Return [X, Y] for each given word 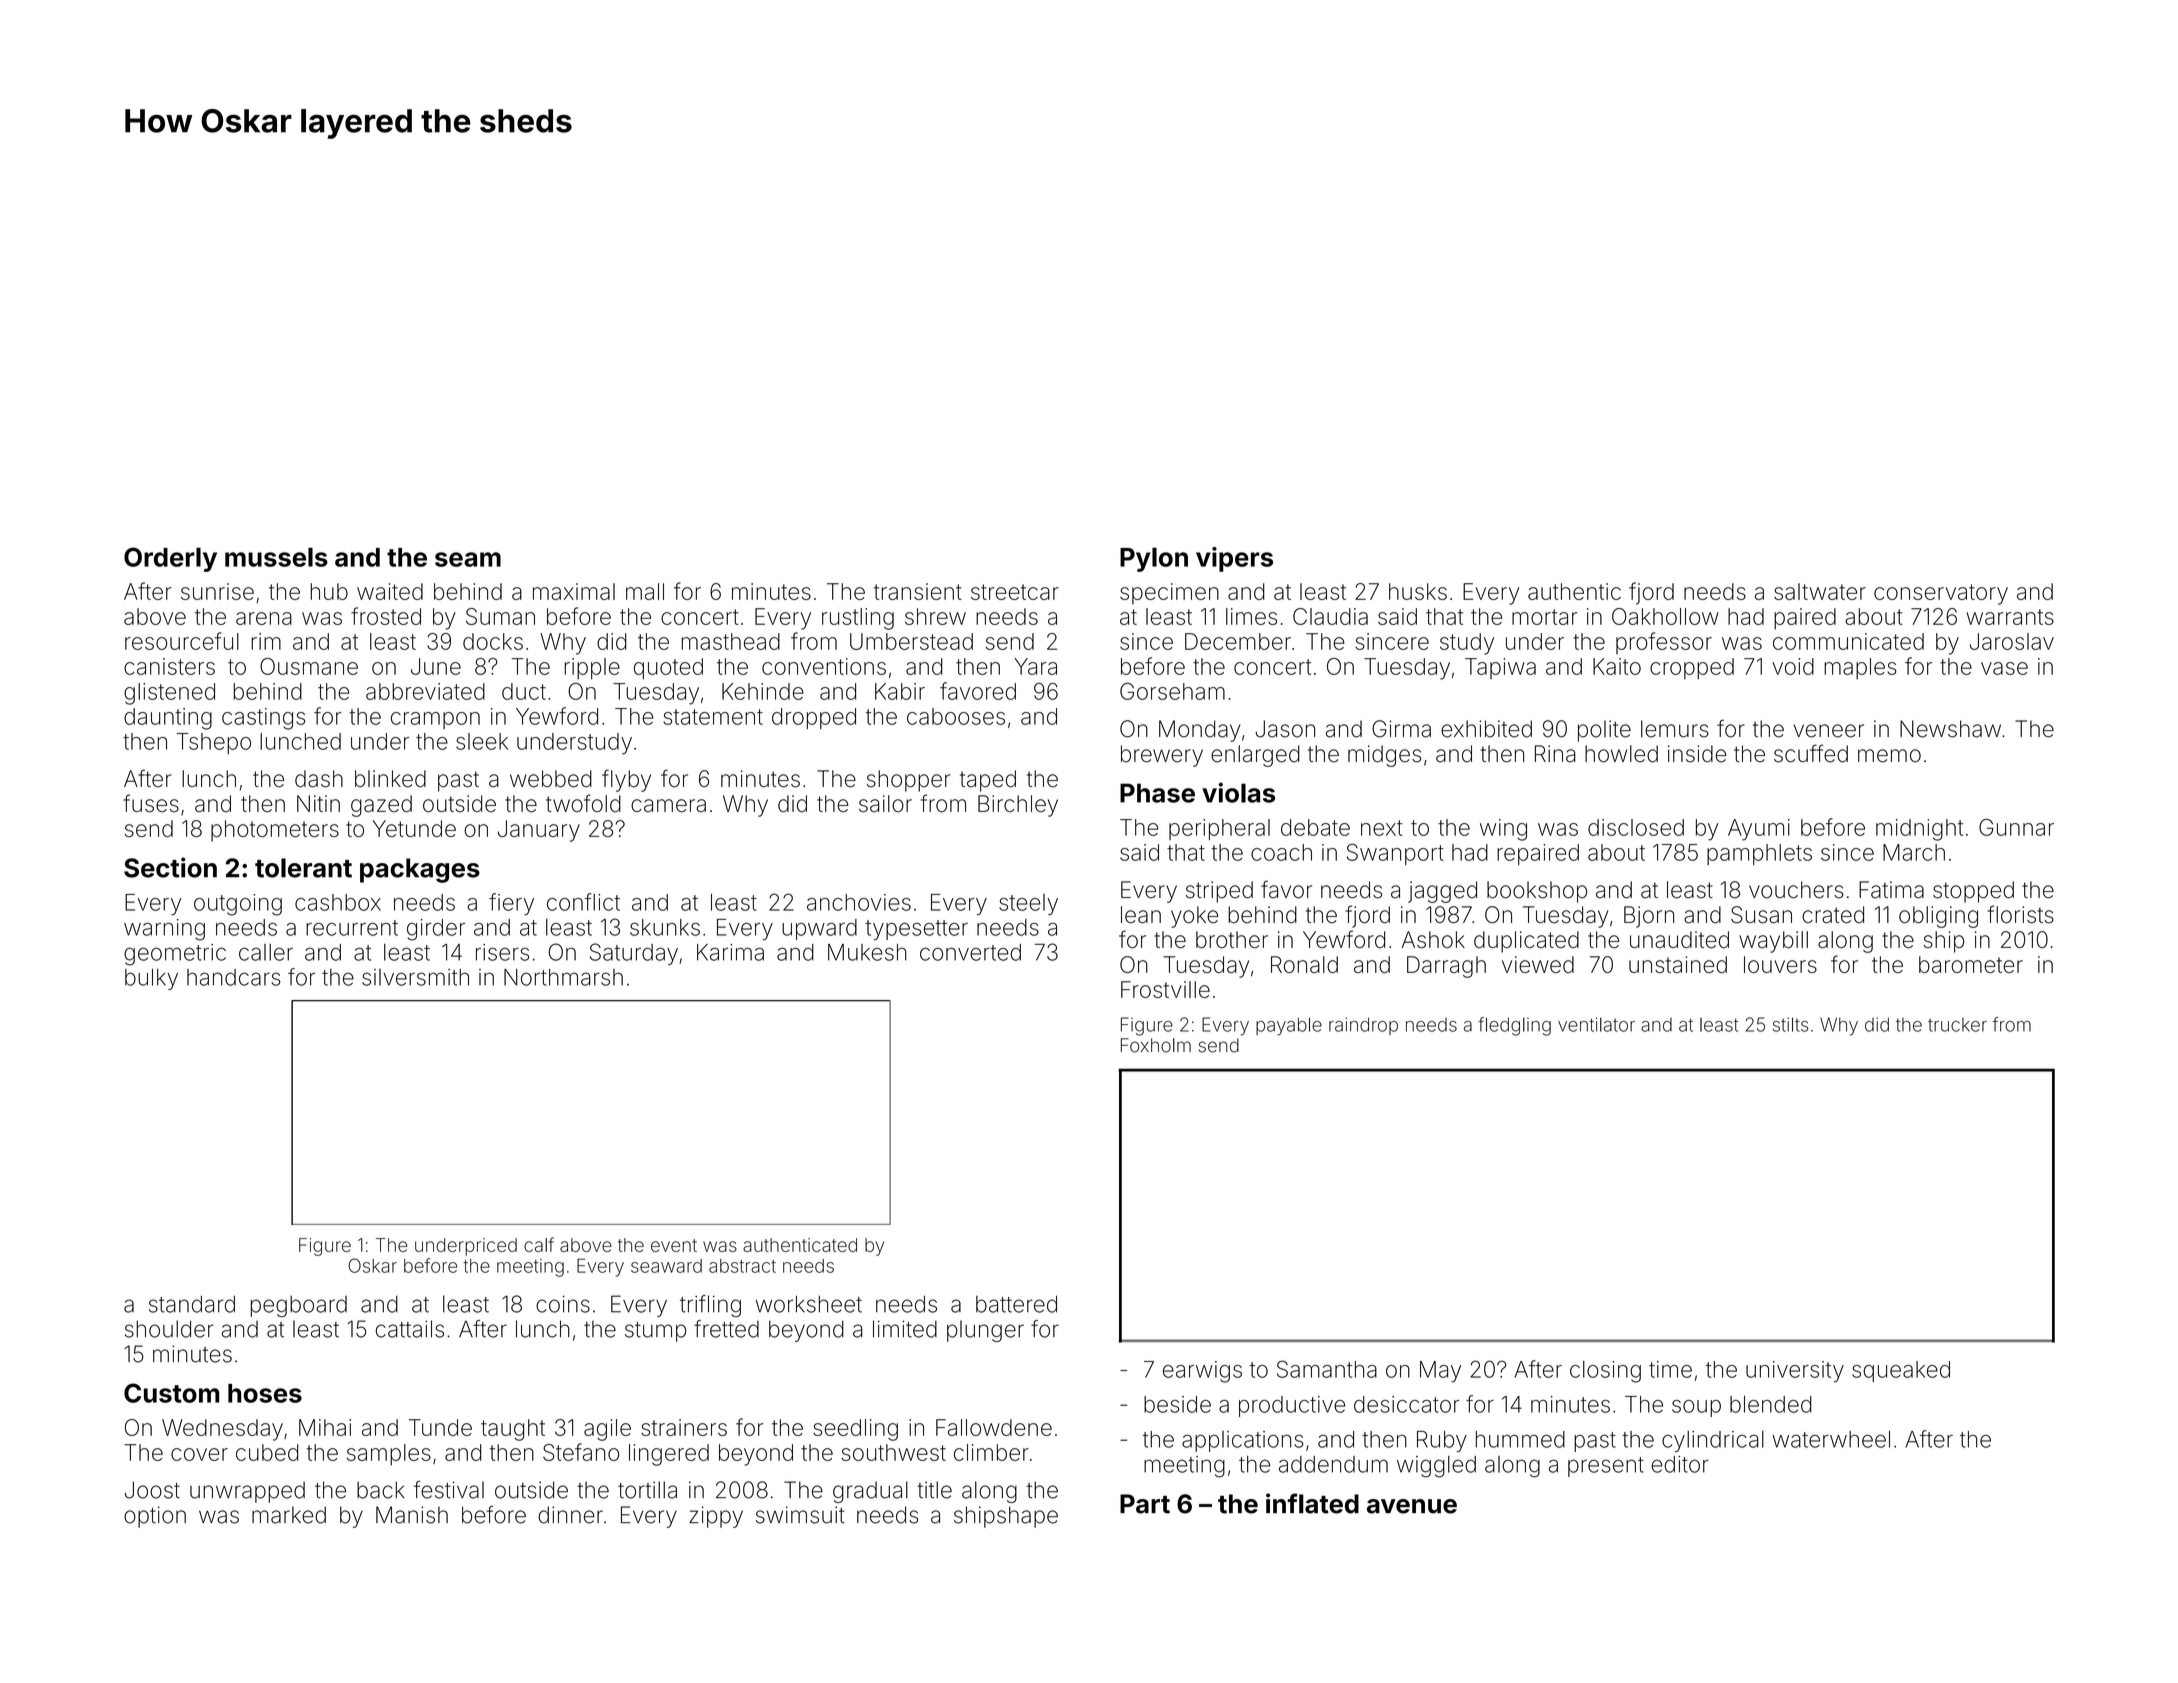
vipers [1234, 559]
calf [539, 1244]
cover [199, 1454]
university [1795, 1371]
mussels [276, 557]
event [674, 1245]
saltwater [1820, 591]
